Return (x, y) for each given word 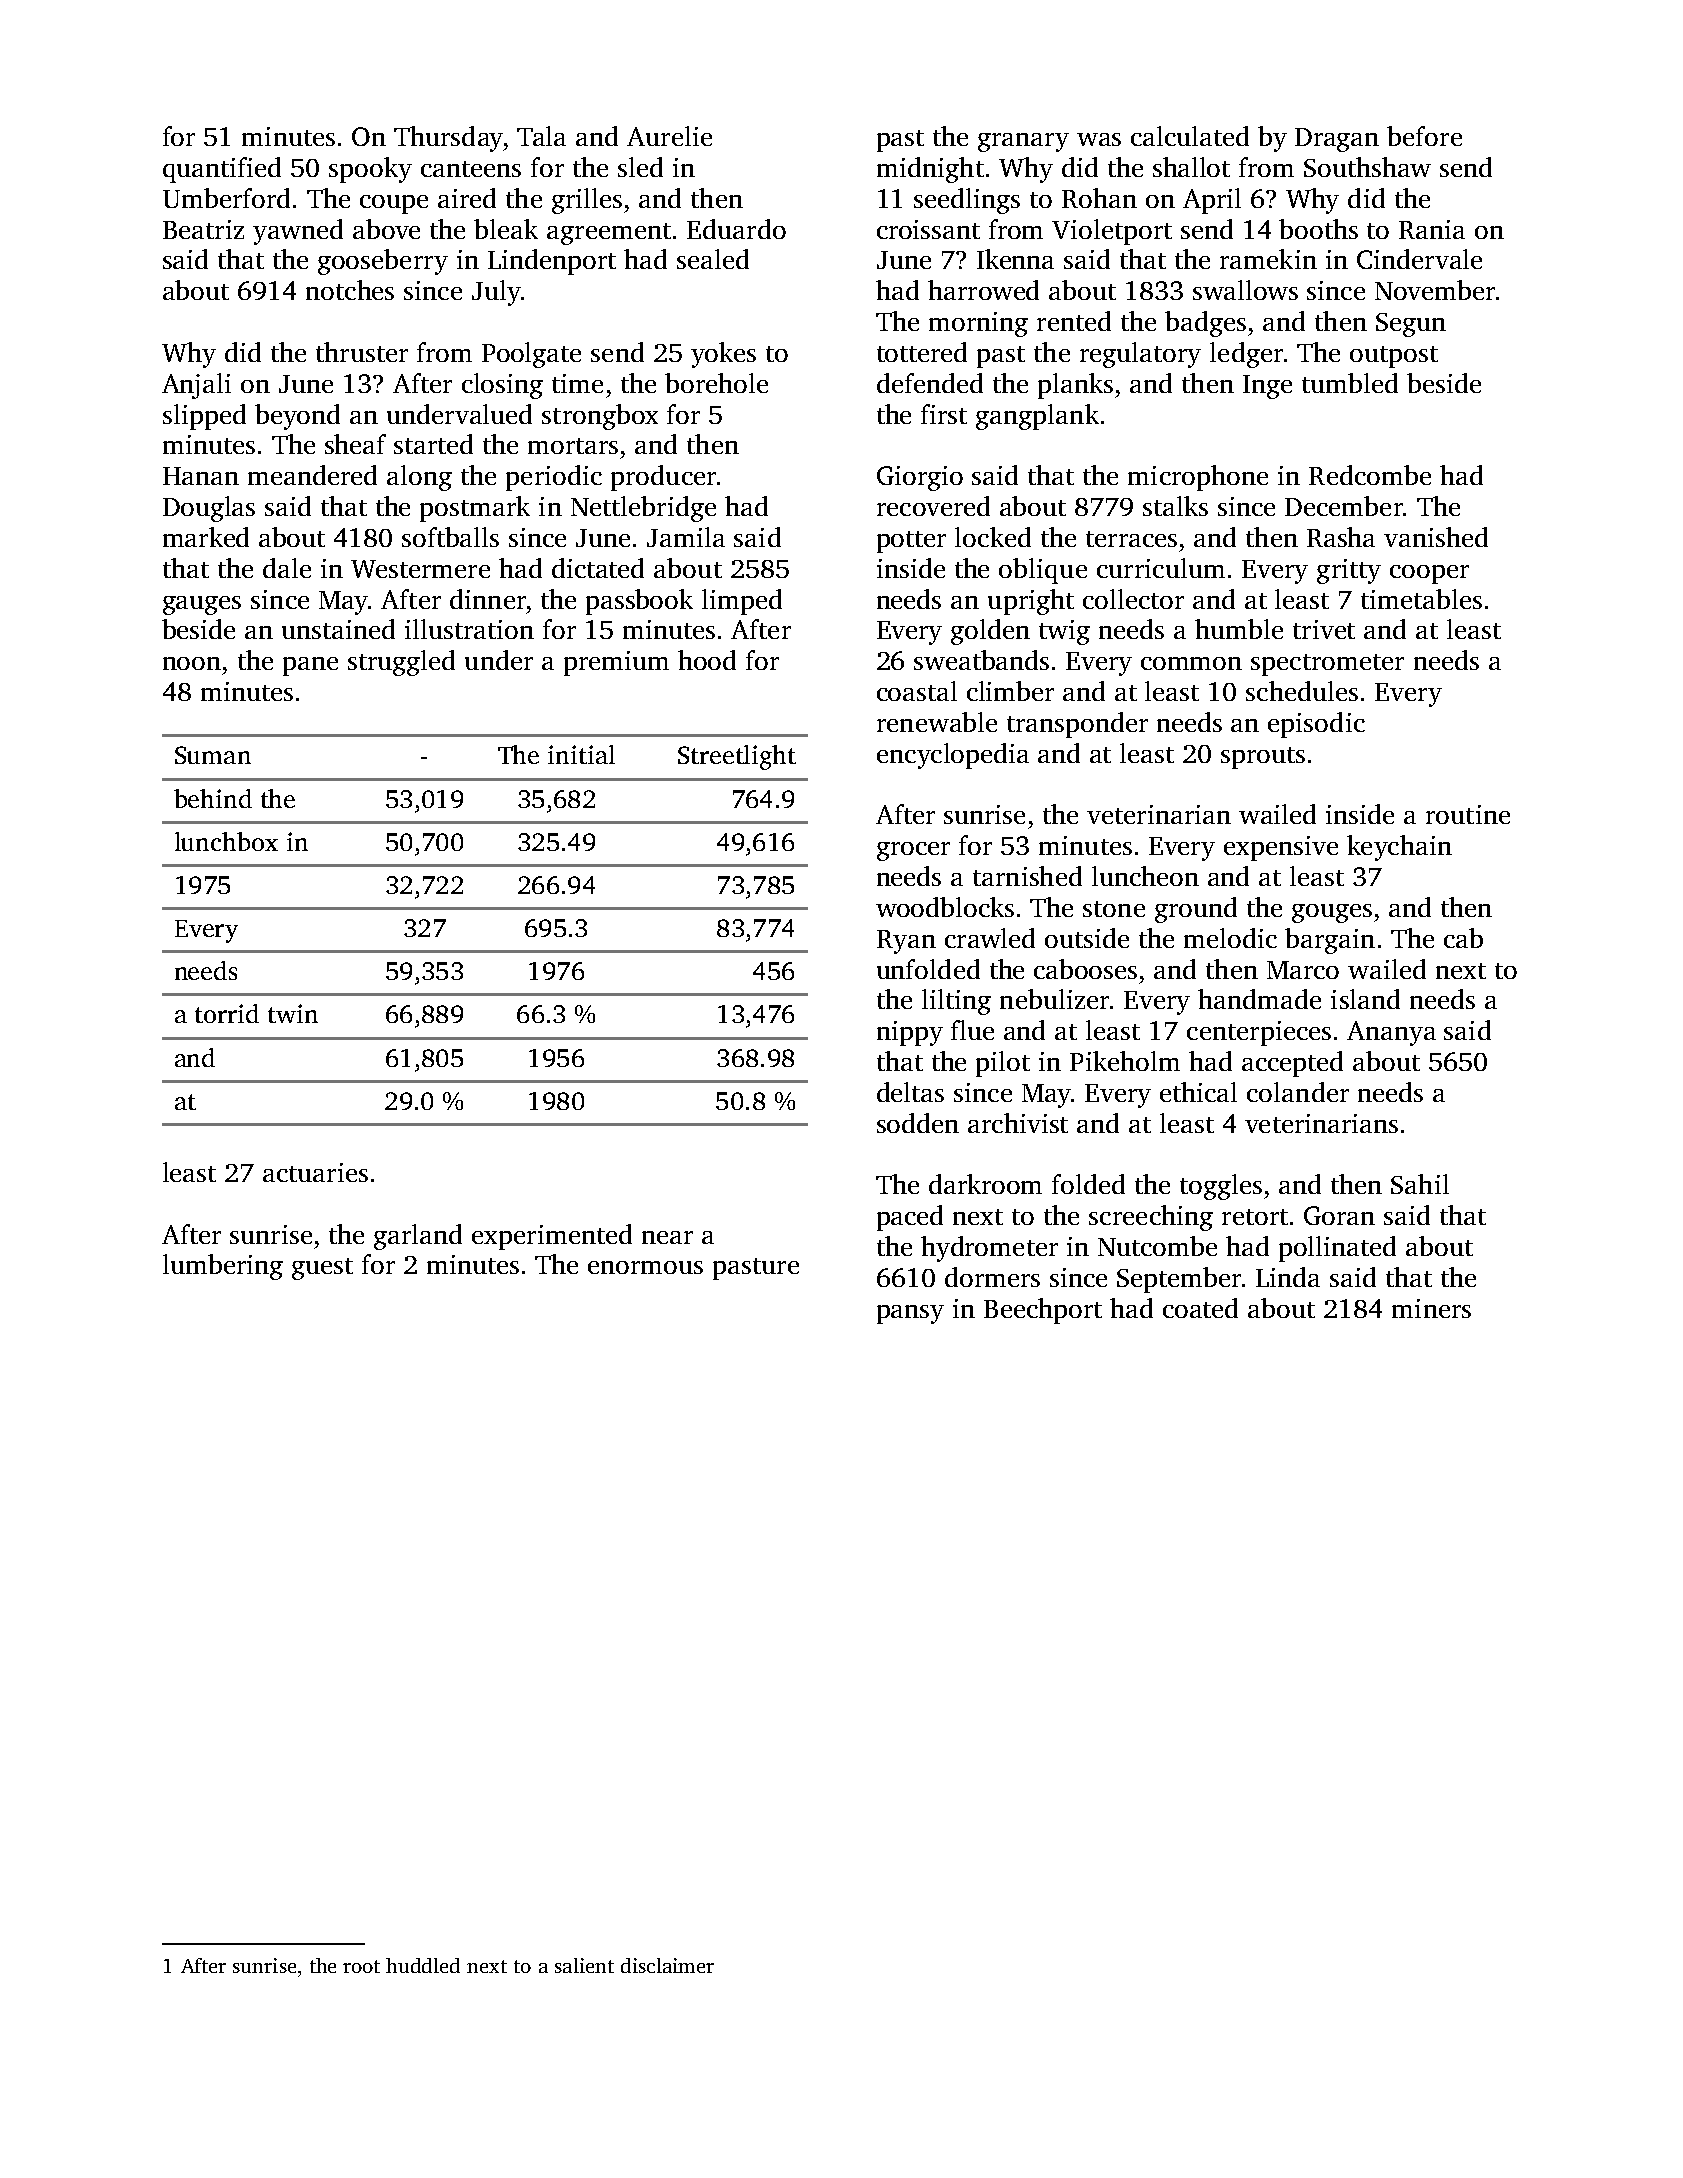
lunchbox (226, 841)
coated (1200, 1308)
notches (350, 290)
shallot (1191, 167)
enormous (645, 1267)
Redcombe (1370, 475)
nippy (910, 1033)
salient (584, 1965)
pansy (910, 1314)
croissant (928, 229)
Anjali (196, 386)
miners (1431, 1308)
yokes (723, 355)
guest (322, 1269)
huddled (423, 1965)
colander (1298, 1092)
